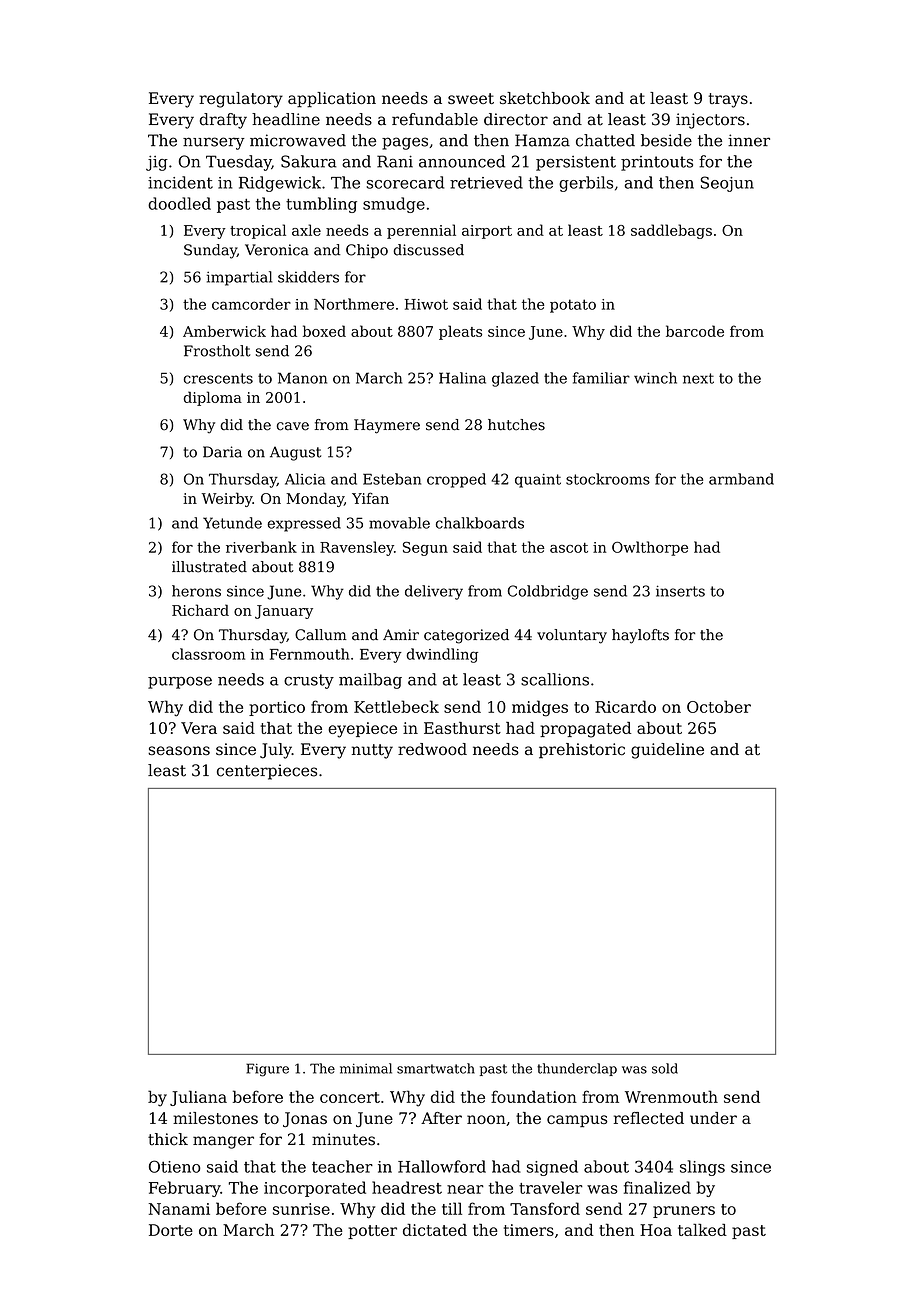 The image size is (924, 1314). Describe the element at coordinates (529, 1230) in the document. I see `timers` at that location.
